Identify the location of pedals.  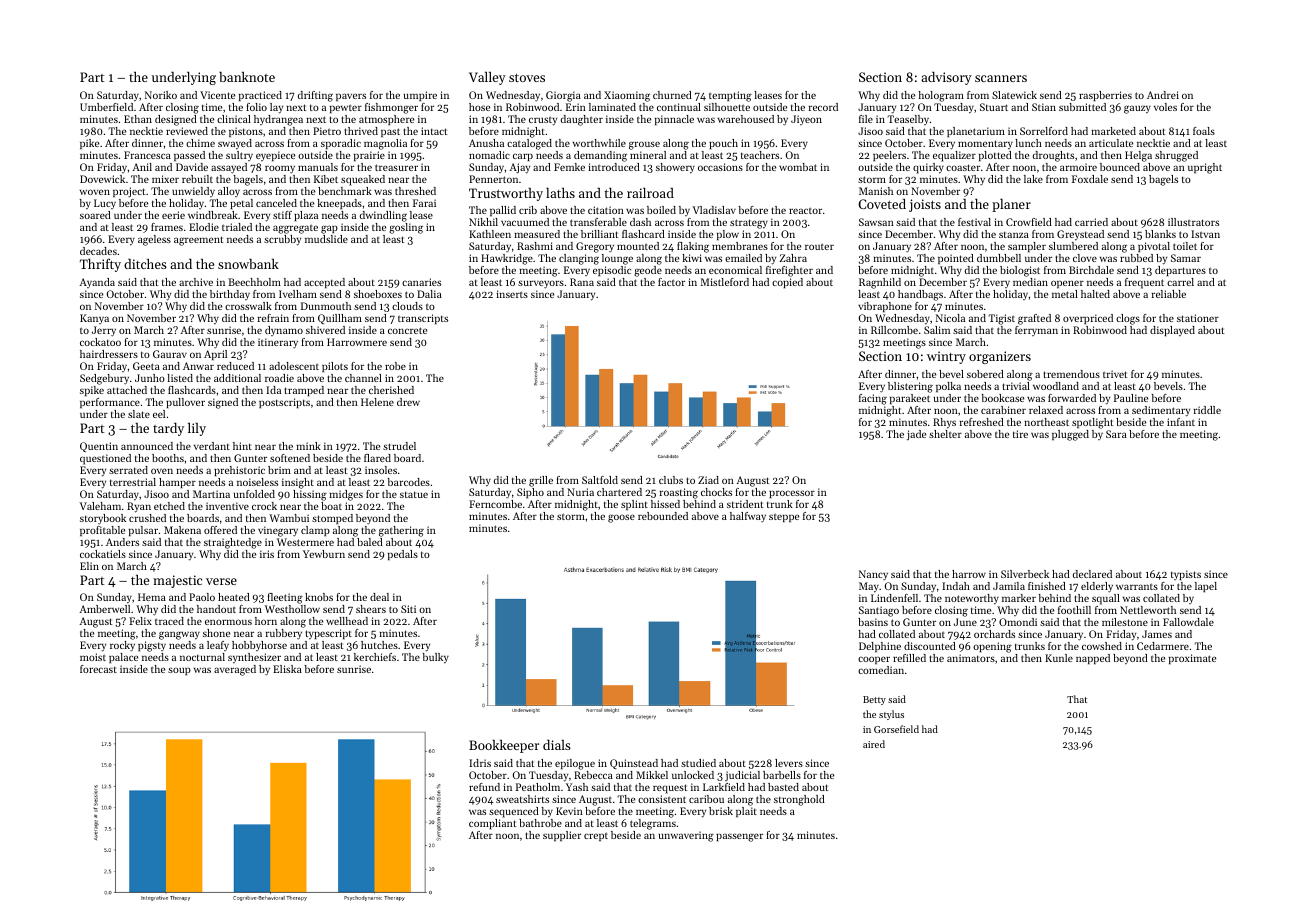
(403, 555).
